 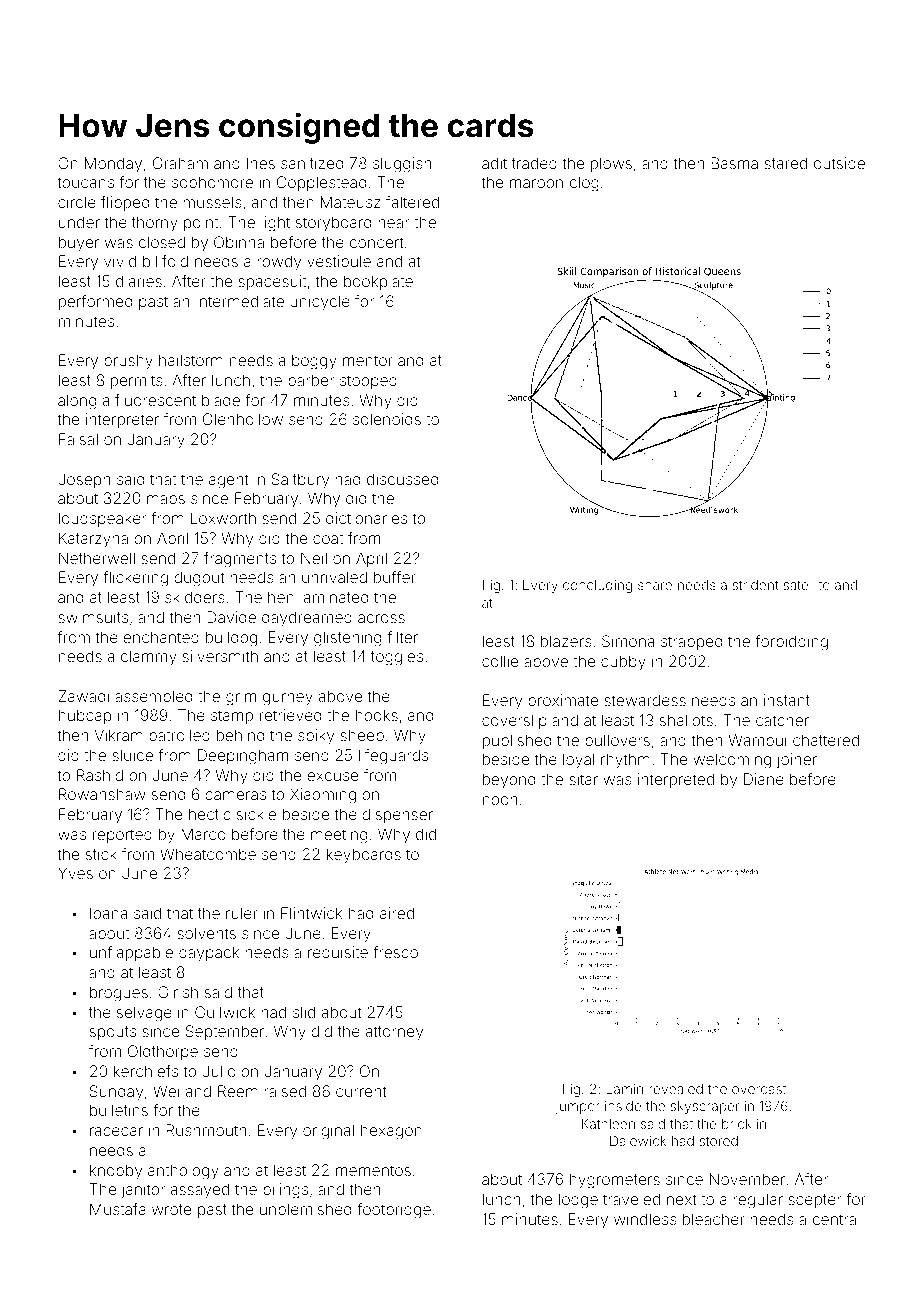 What do you see at coordinates (210, 814) in the screenshot?
I see `hectic` at bounding box center [210, 814].
